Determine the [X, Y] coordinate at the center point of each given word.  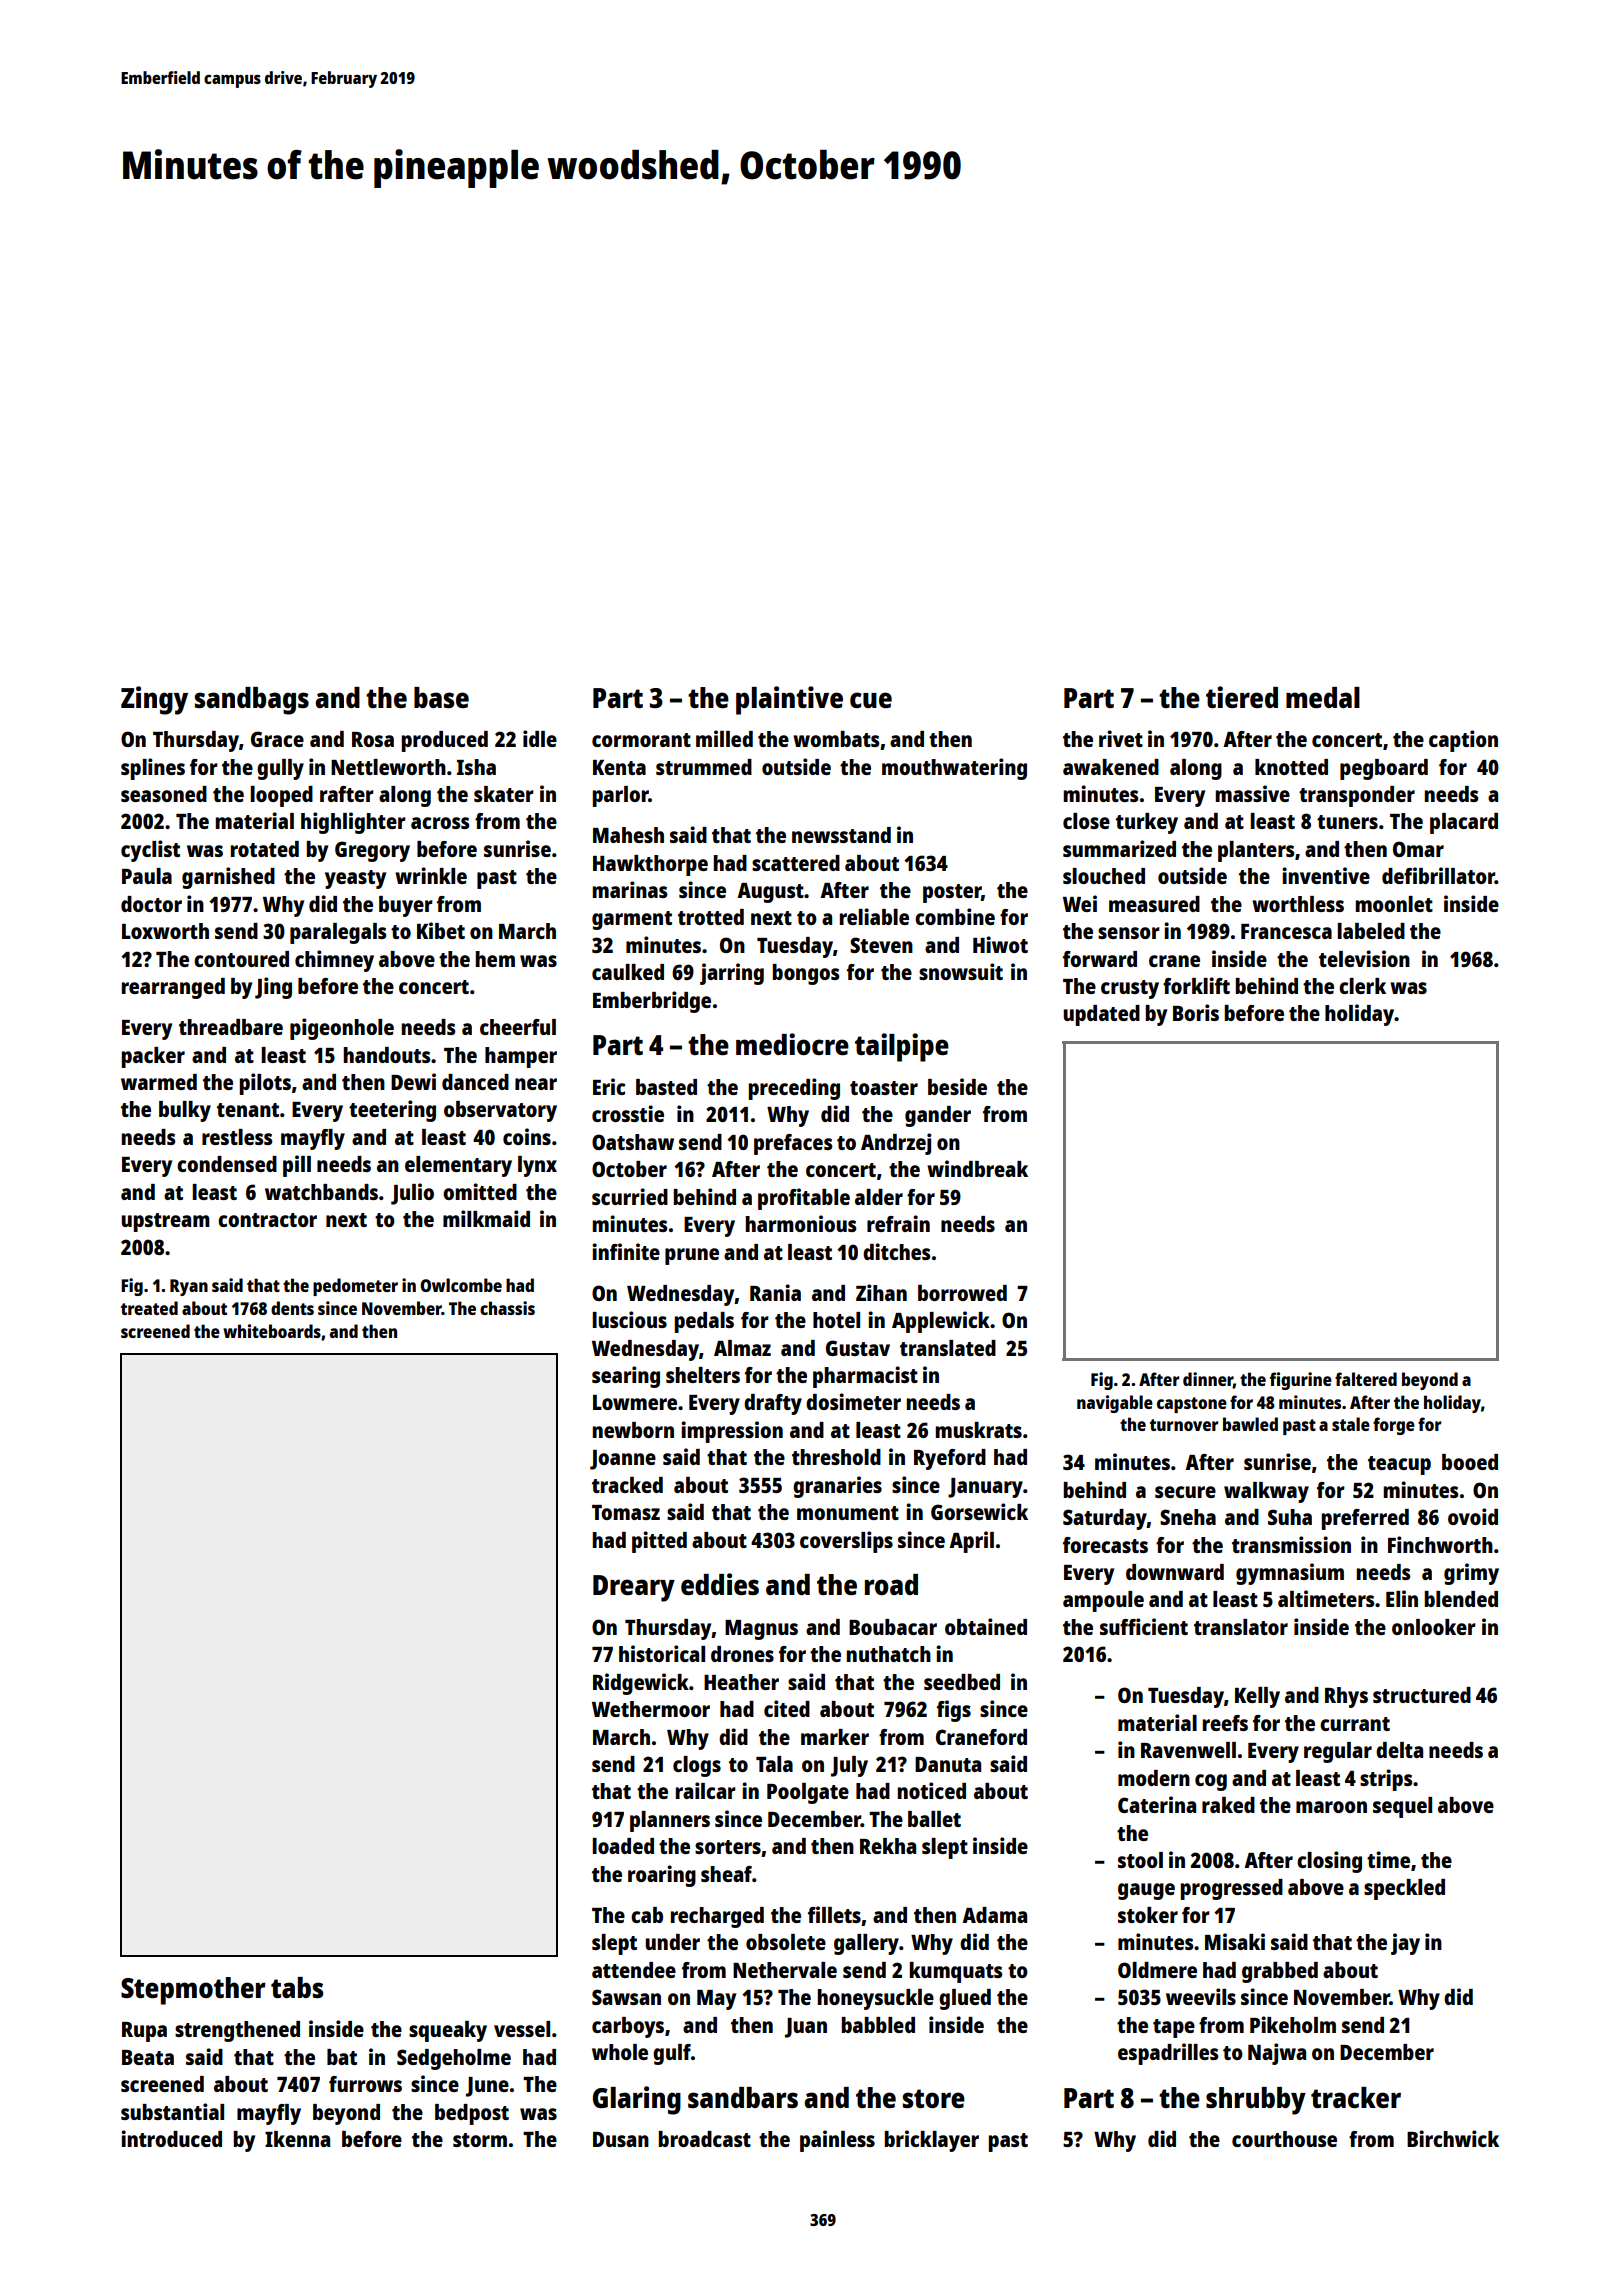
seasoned [164, 794]
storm [480, 2140]
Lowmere [635, 1402]
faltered [1366, 1379]
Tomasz [626, 1512]
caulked [628, 972]
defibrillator [1438, 875]
